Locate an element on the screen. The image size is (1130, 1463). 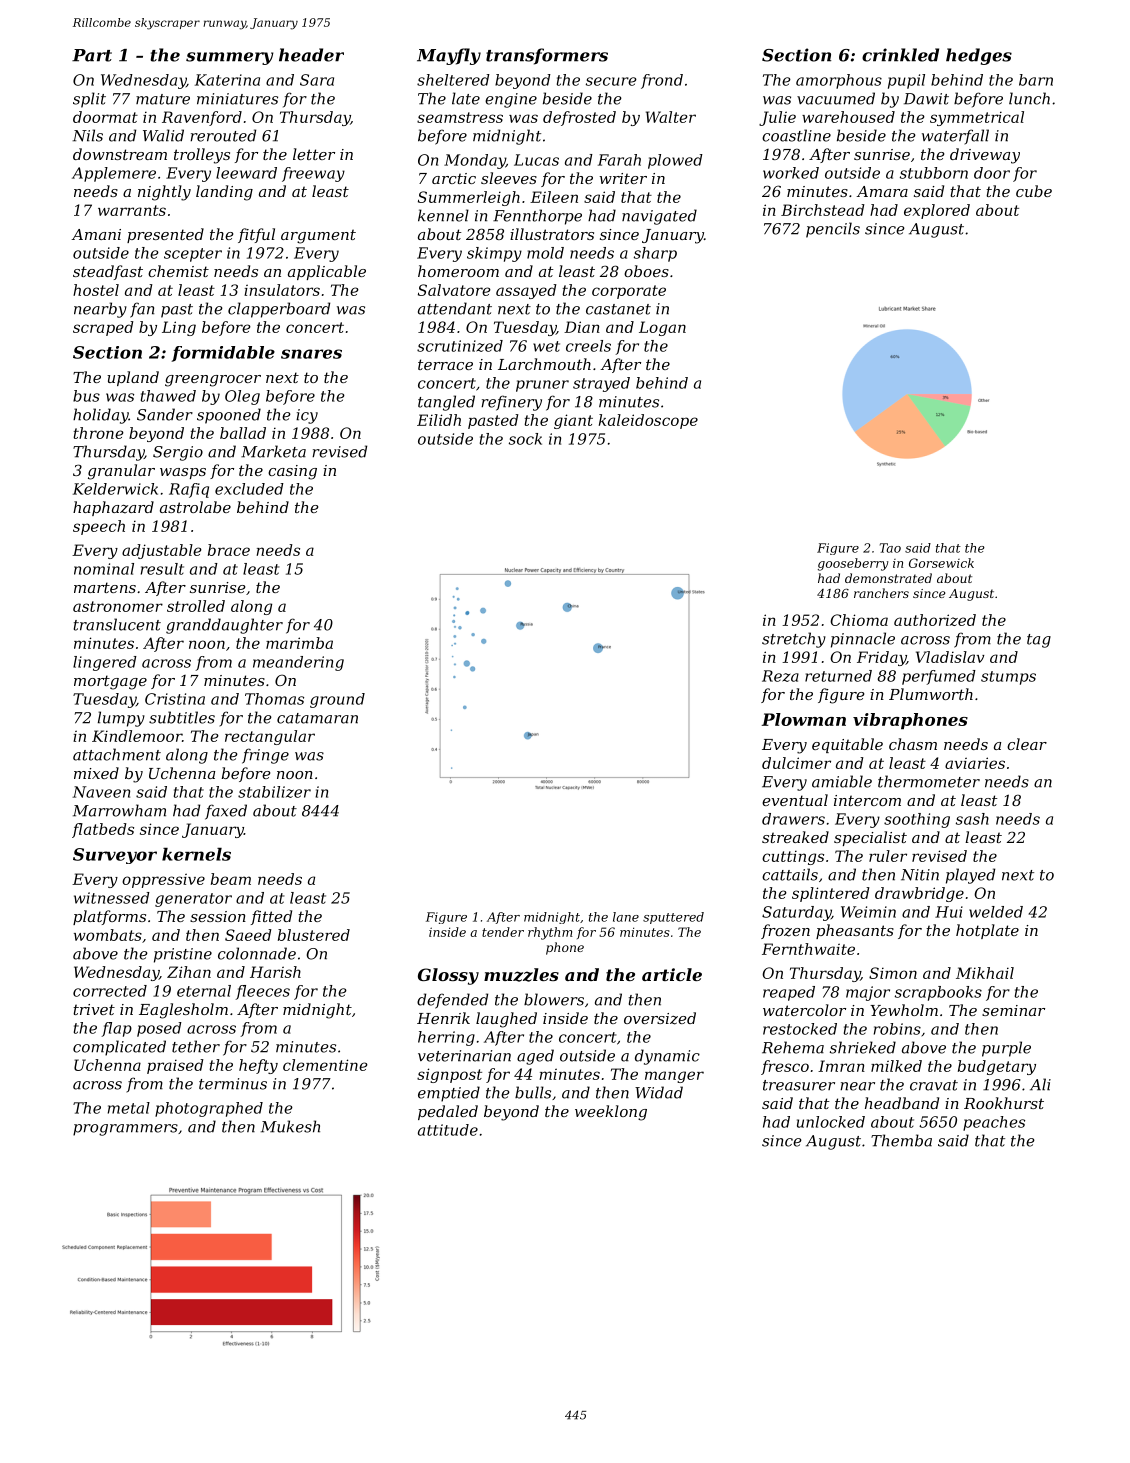
Part is located at coordinates (92, 55).
